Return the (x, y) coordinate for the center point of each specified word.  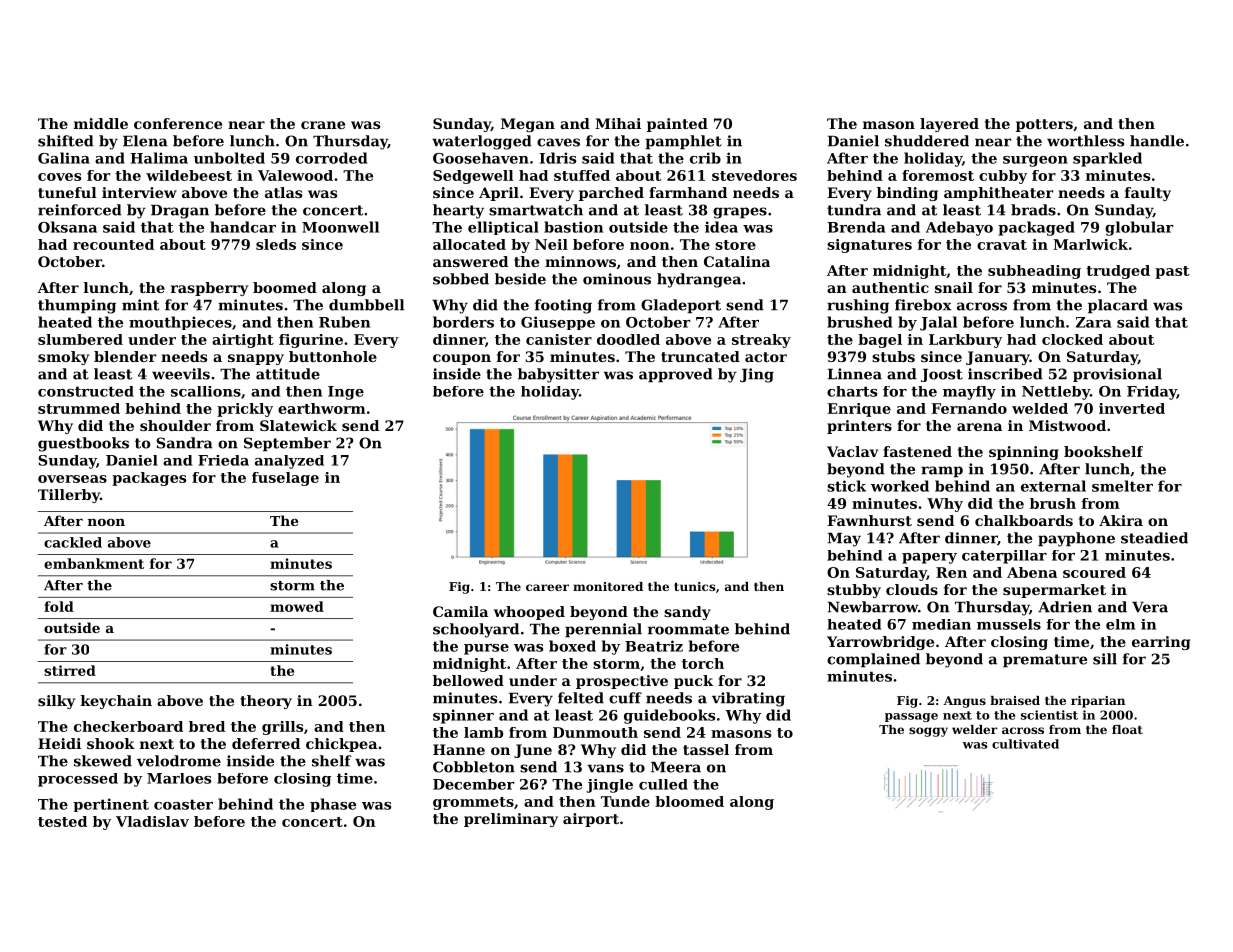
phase (333, 805)
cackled (73, 542)
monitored (608, 586)
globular (1139, 228)
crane (323, 125)
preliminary (511, 820)
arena (979, 427)
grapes (740, 213)
